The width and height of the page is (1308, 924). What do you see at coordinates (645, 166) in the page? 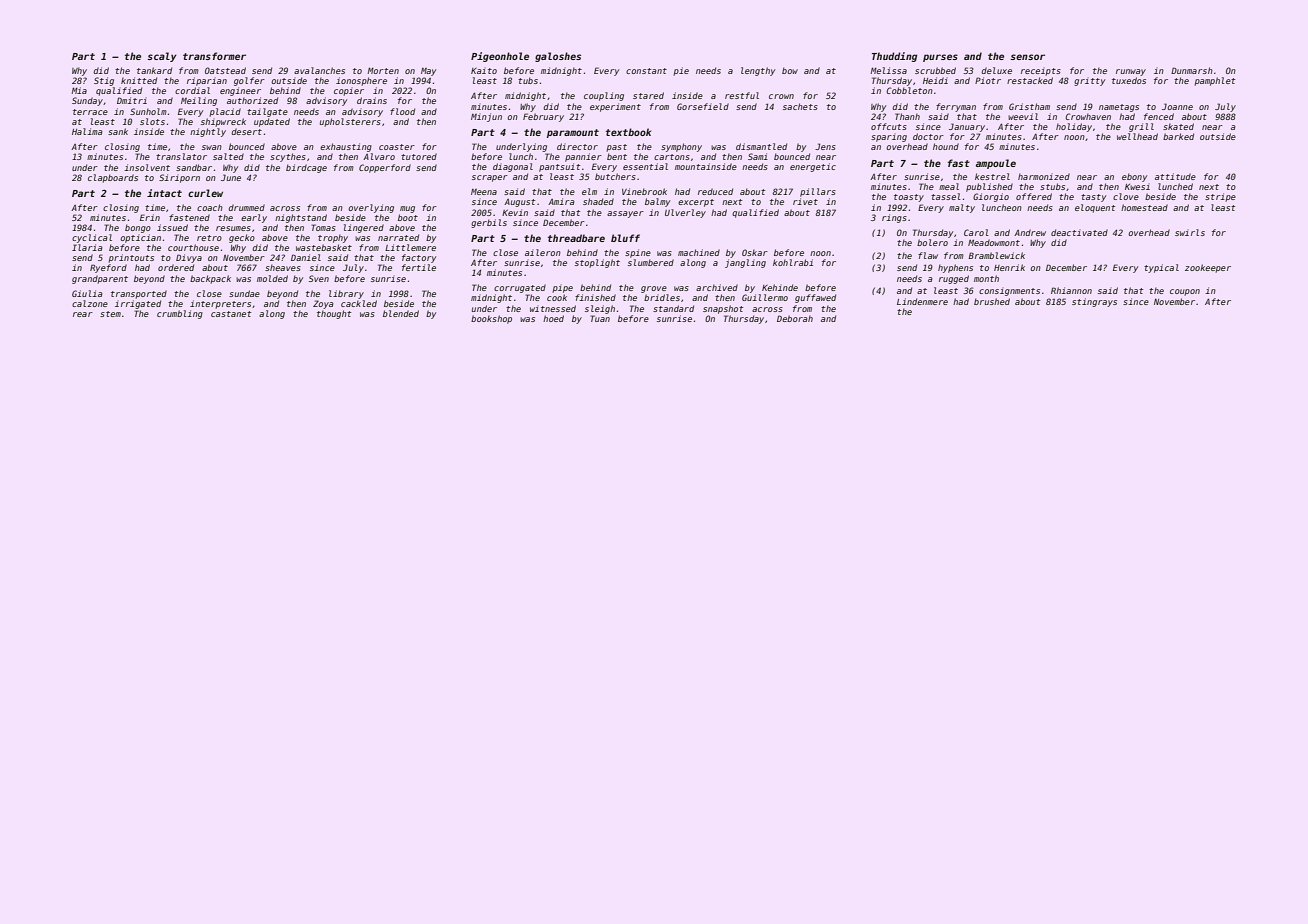
I see `essential` at bounding box center [645, 166].
